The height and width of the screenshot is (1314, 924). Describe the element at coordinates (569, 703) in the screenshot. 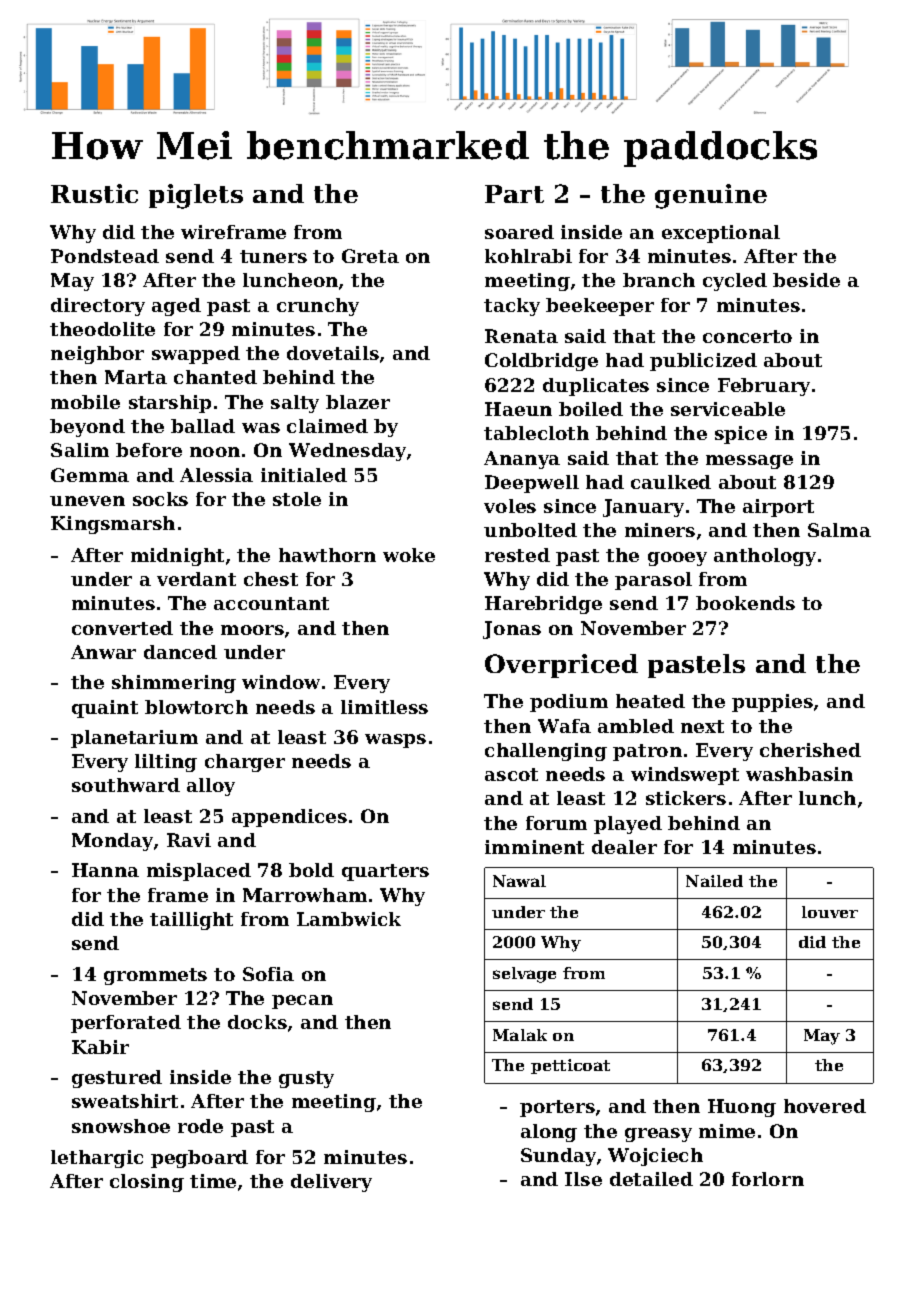

I see `podium` at that location.
